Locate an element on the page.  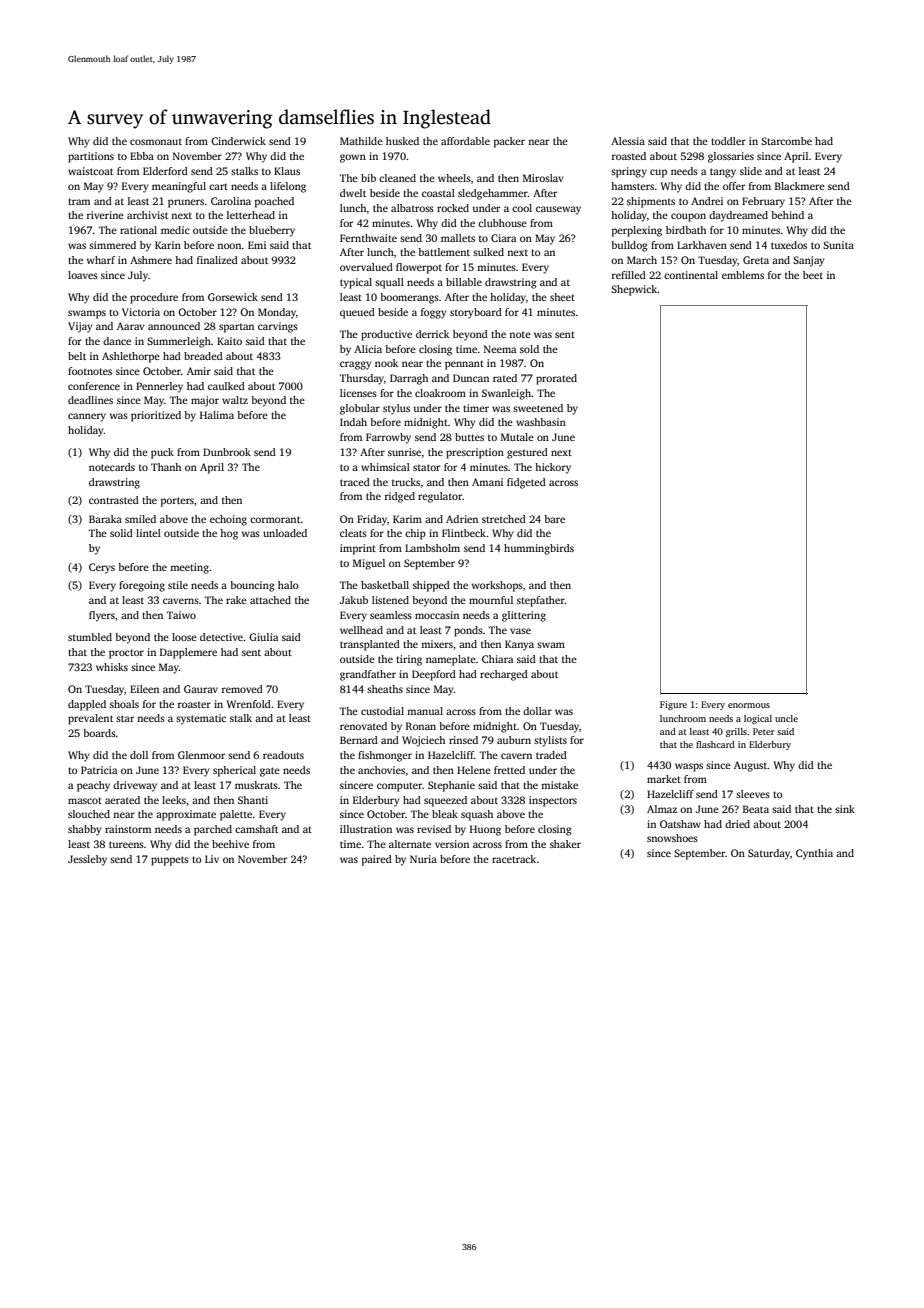
systematic is located at coordinates (201, 719).
